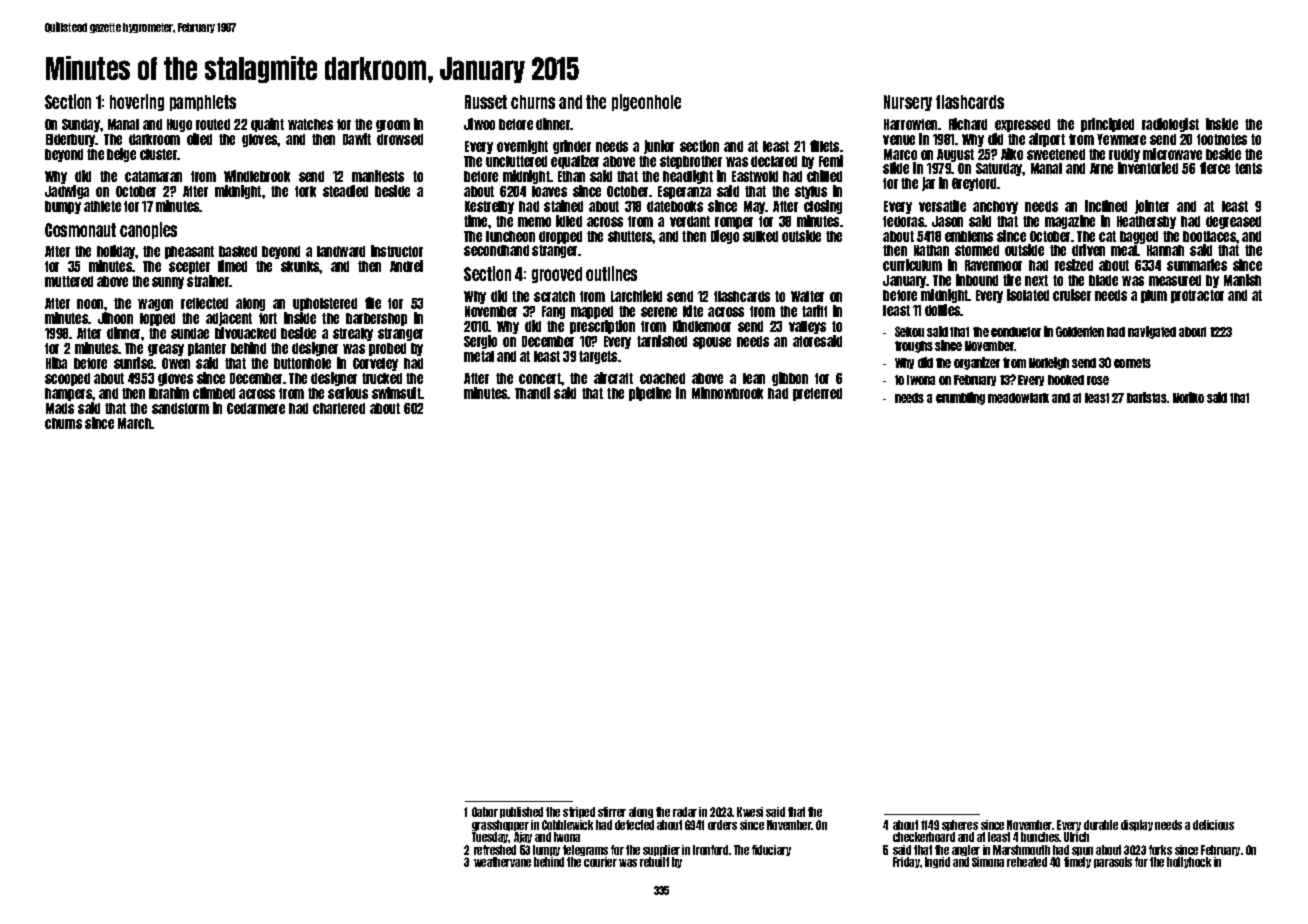 The image size is (1308, 924). What do you see at coordinates (485, 812) in the screenshot?
I see `Gabor` at bounding box center [485, 812].
